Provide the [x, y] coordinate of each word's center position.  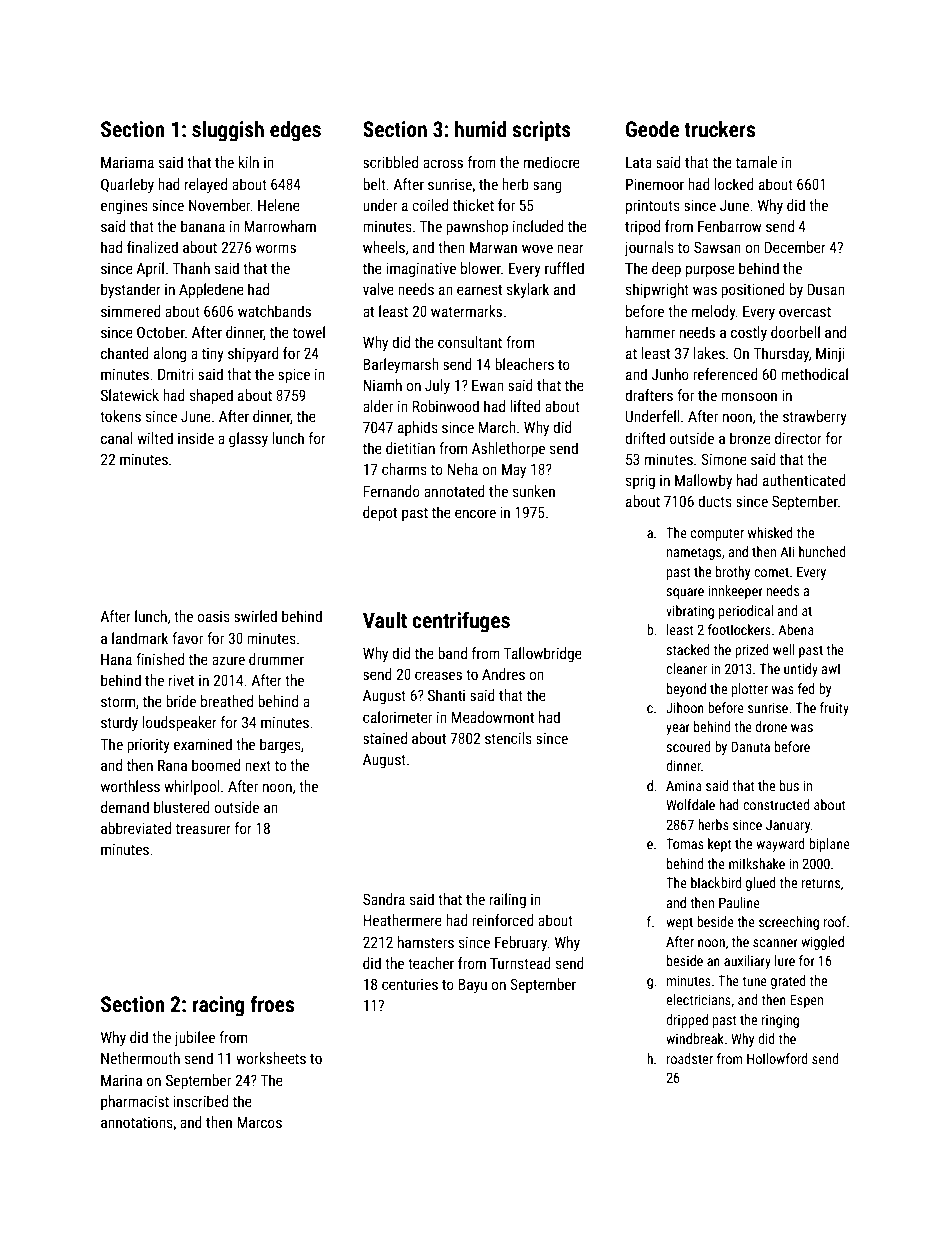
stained [385, 738]
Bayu [473, 986]
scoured [688, 746]
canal [117, 438]
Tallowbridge [543, 654]
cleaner [686, 668]
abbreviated [136, 828]
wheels [384, 247]
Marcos [260, 1122]
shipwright [657, 290]
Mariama [127, 162]
